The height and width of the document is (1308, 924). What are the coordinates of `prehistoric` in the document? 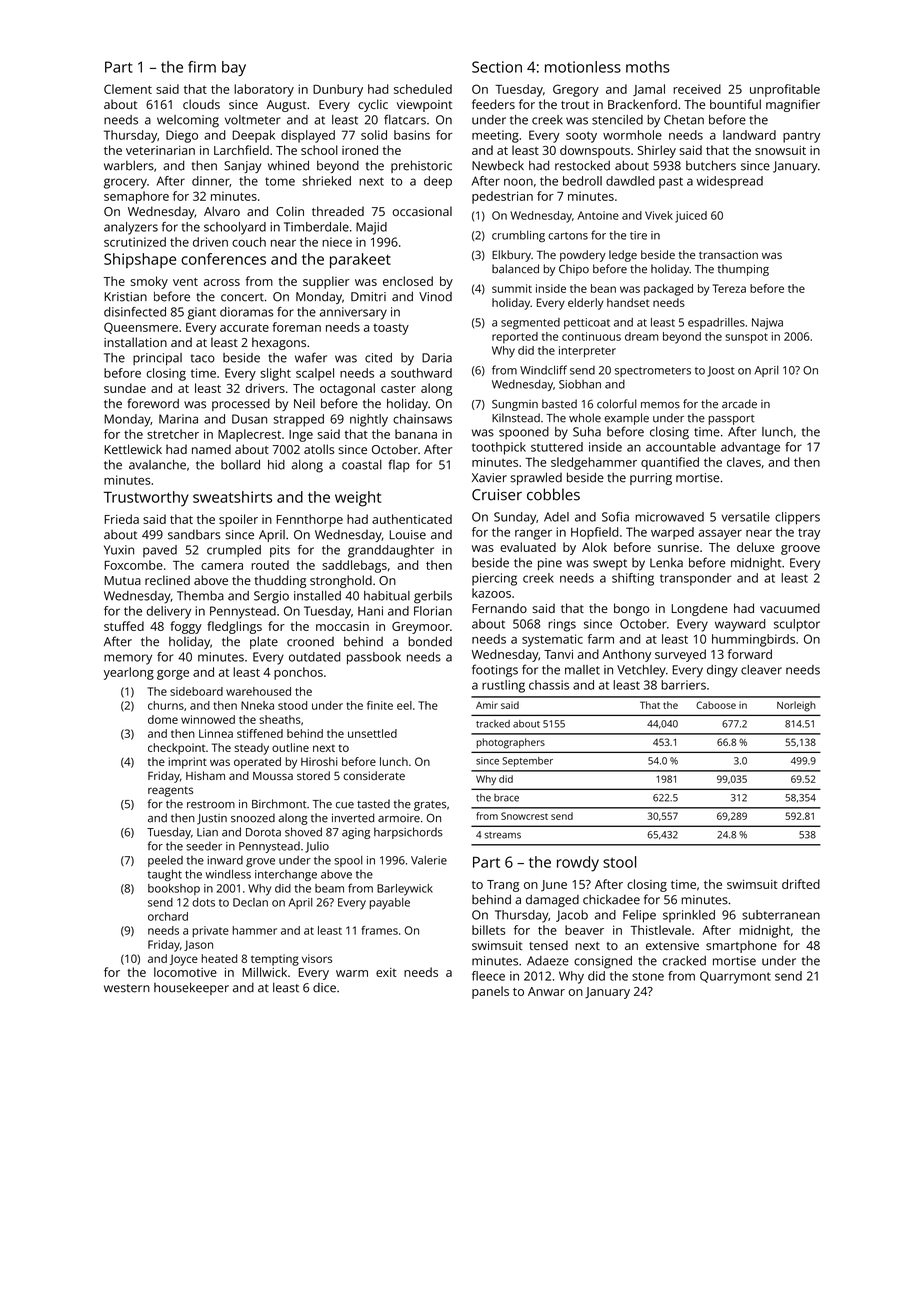 It's located at (421, 166).
